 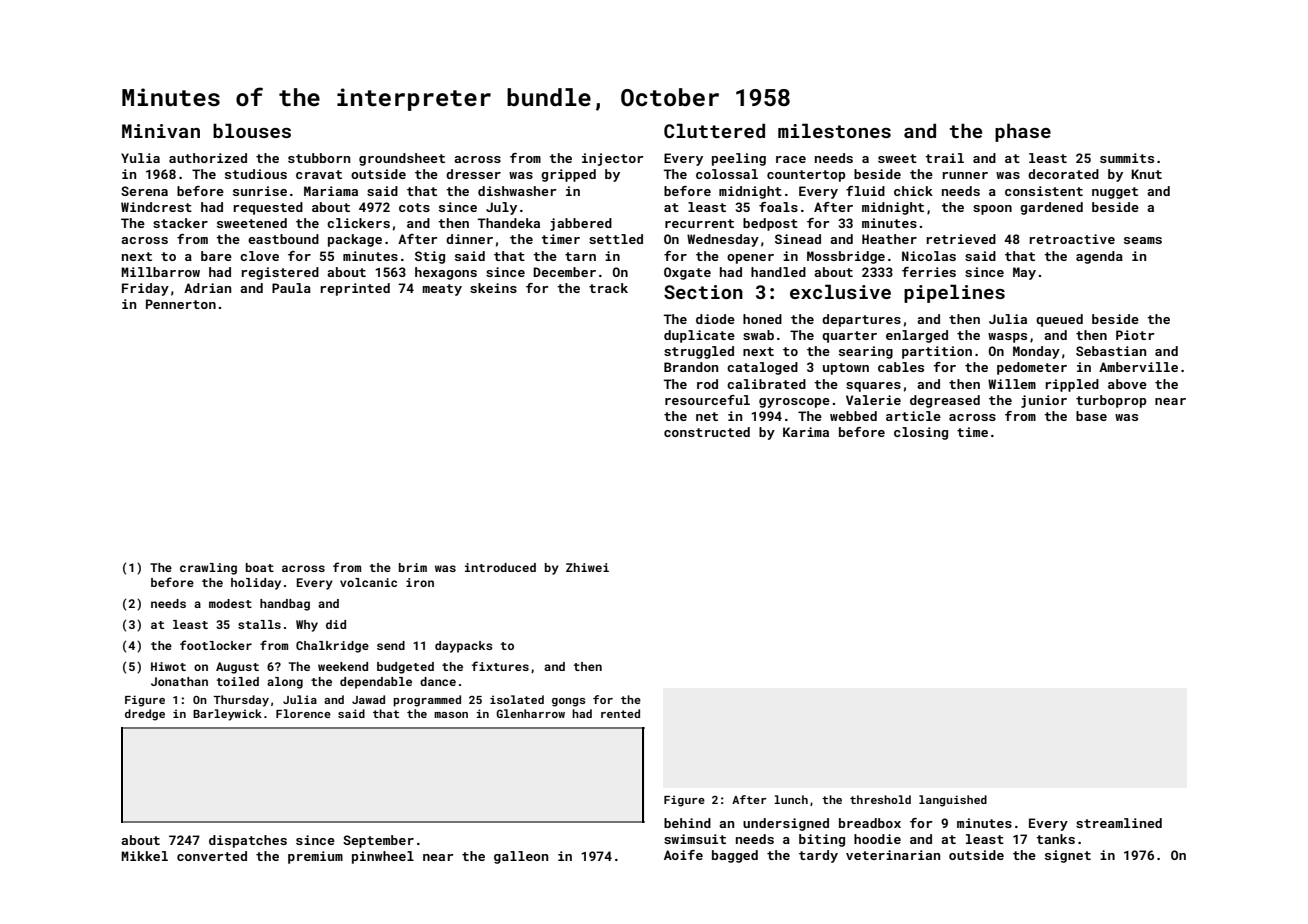 What do you see at coordinates (822, 840) in the page?
I see `biting` at bounding box center [822, 840].
